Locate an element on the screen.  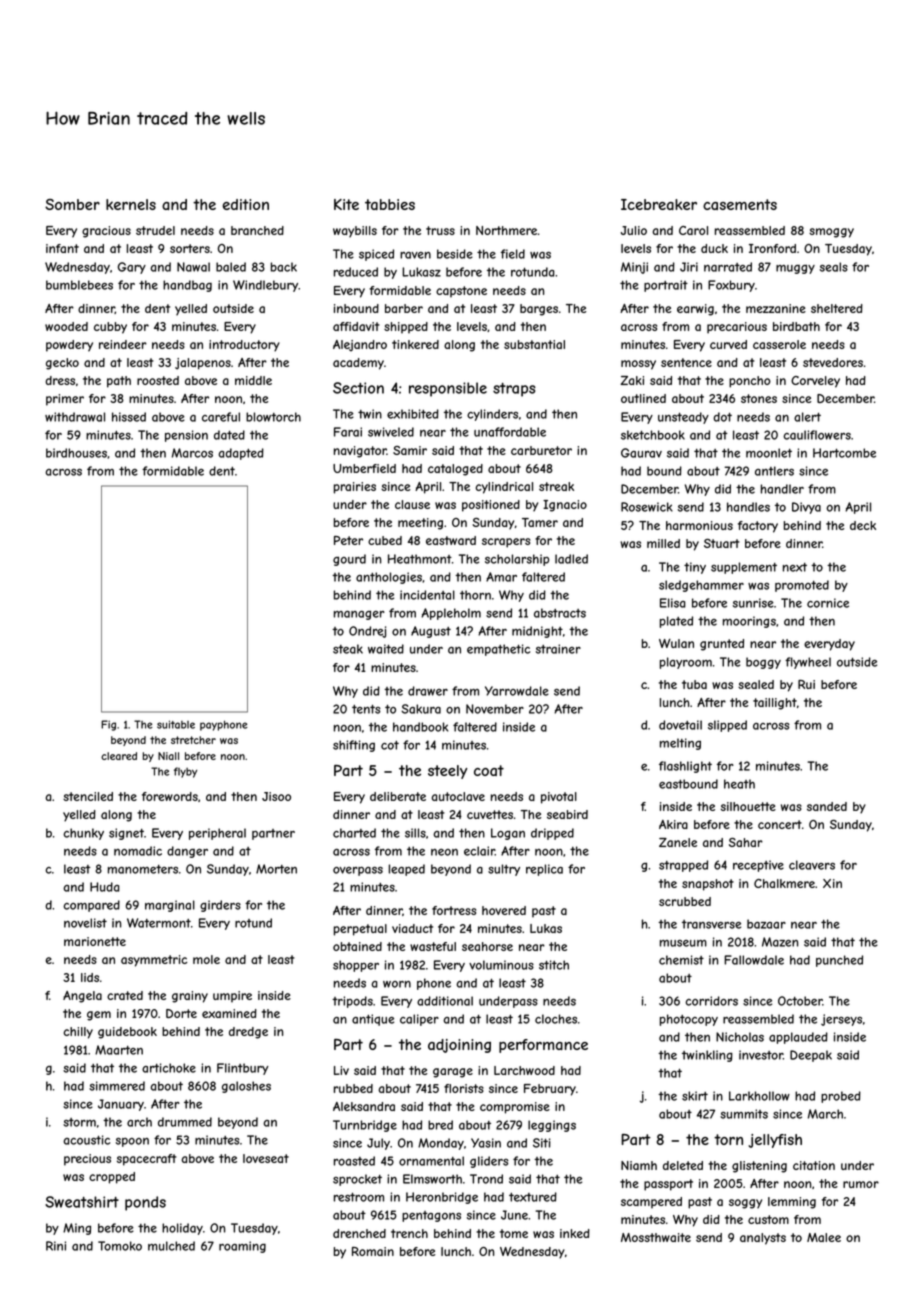
adapted is located at coordinates (241, 454).
